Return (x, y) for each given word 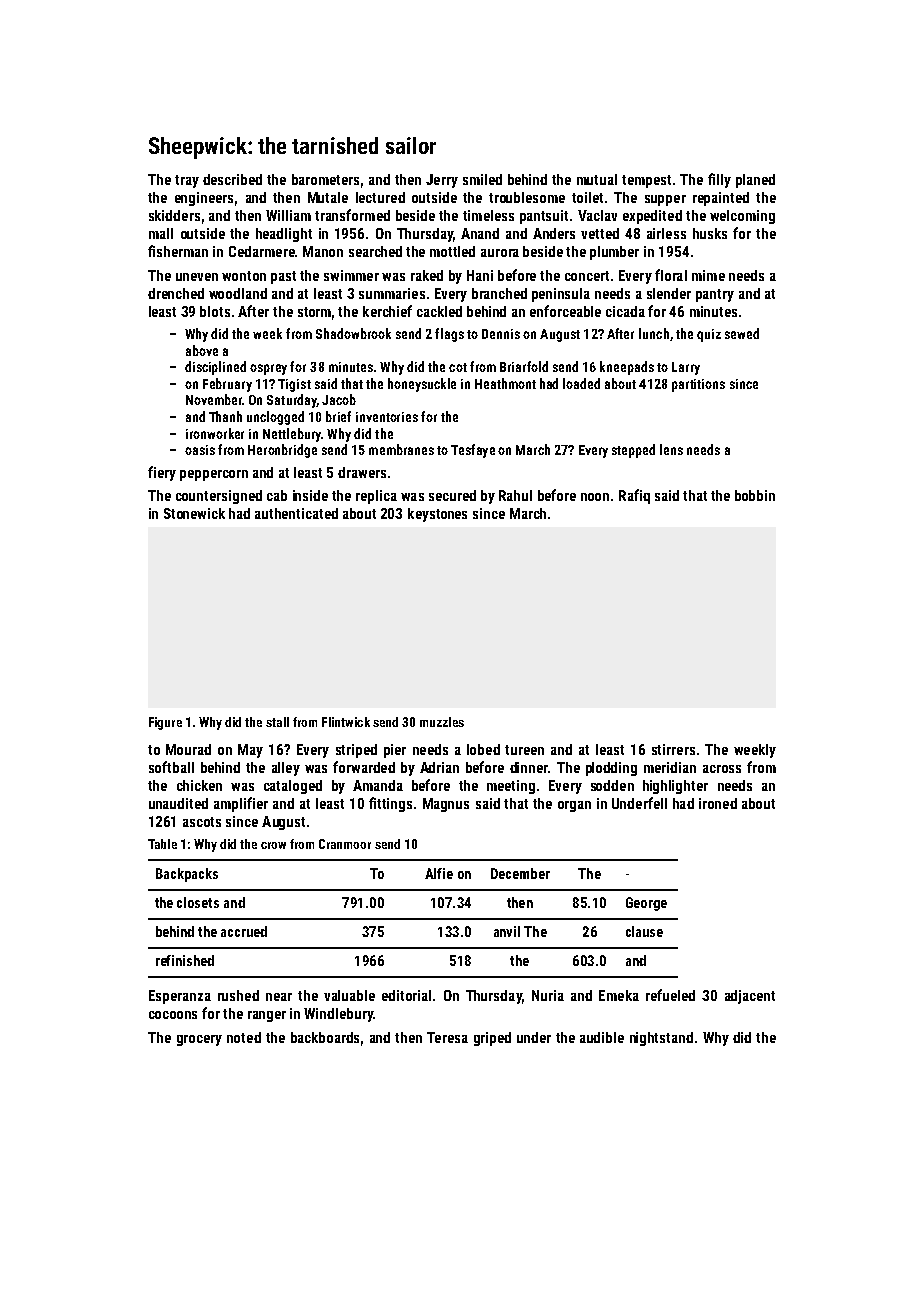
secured (452, 495)
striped (356, 751)
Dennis (501, 334)
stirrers (673, 749)
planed (755, 181)
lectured (380, 197)
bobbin (755, 495)
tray (187, 181)
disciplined (215, 368)
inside (310, 495)
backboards (325, 1037)
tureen (524, 750)
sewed (742, 333)
